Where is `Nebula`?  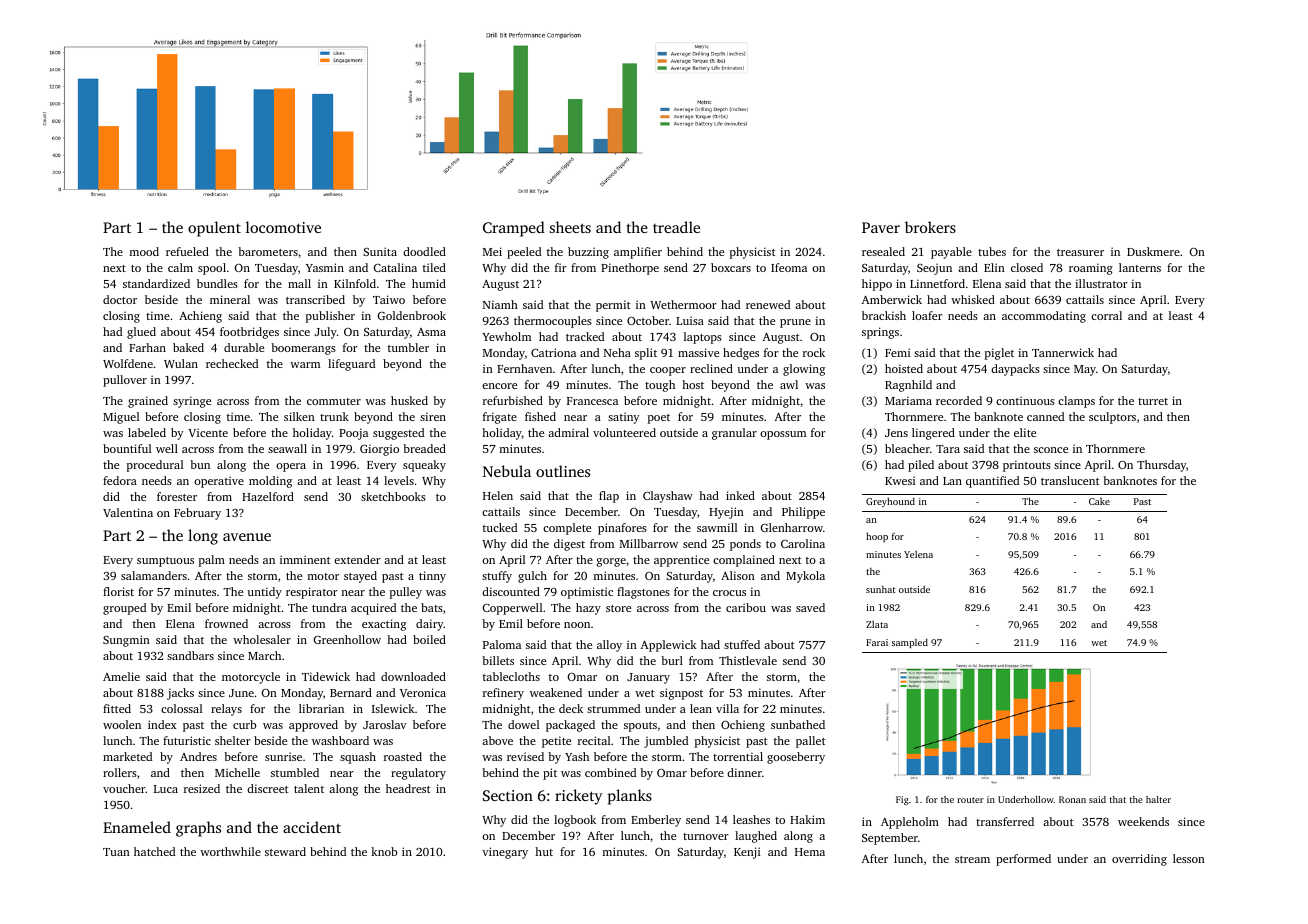
Nebula is located at coordinates (507, 471).
